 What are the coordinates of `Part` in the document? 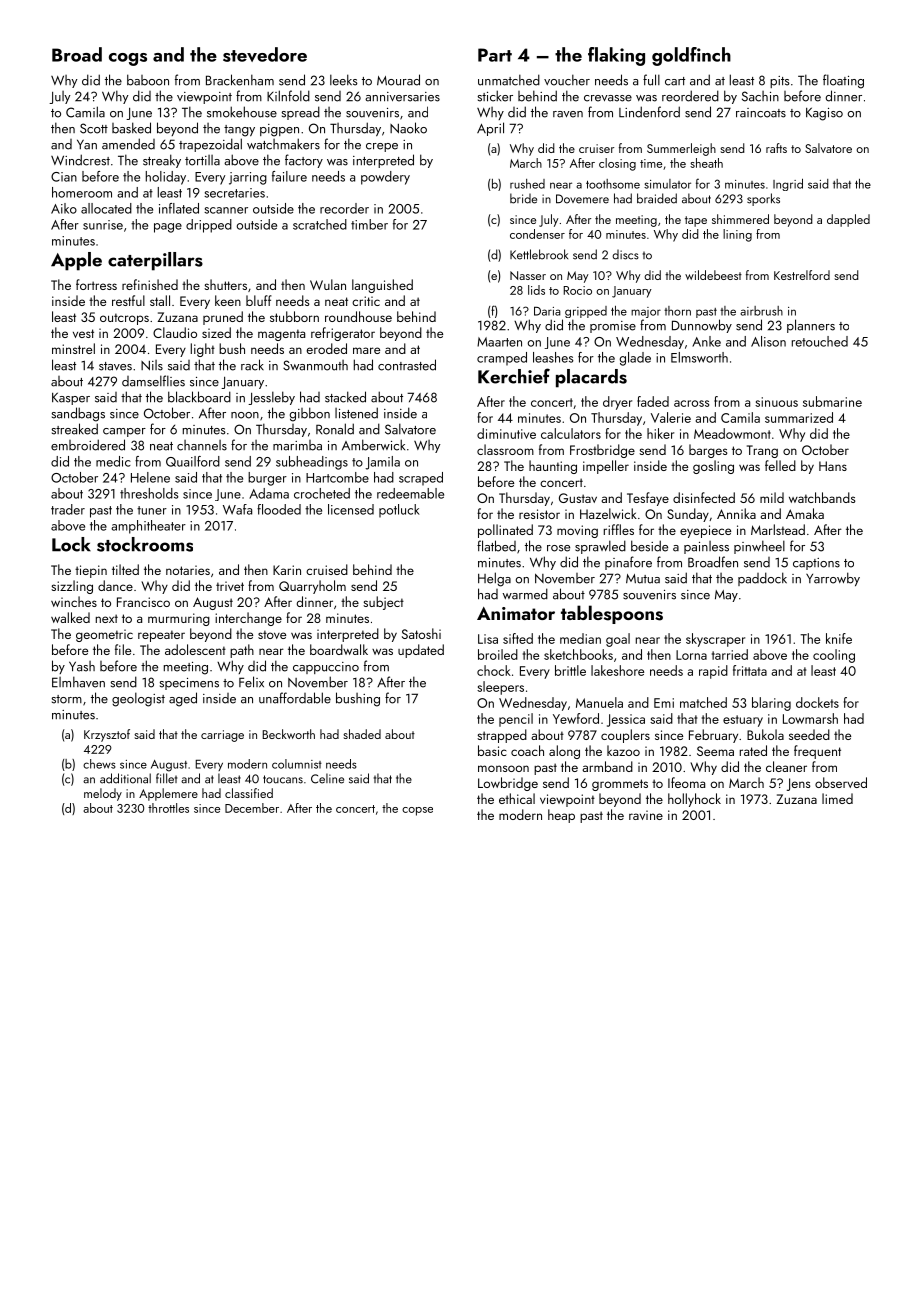 It's located at (495, 55).
